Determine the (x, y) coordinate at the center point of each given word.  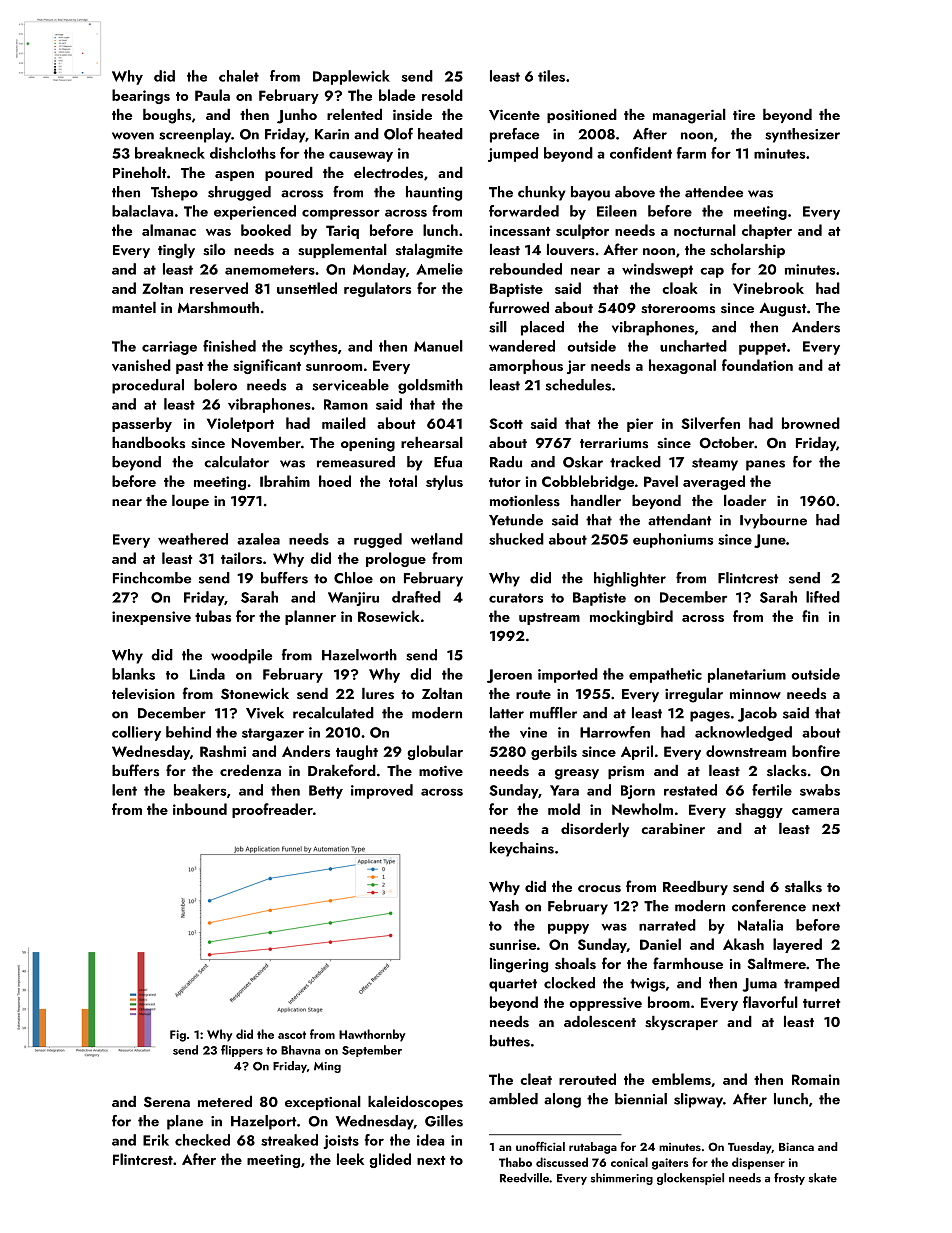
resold (442, 95)
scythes (313, 347)
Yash (504, 906)
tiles (551, 76)
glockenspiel (690, 1179)
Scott (506, 423)
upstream (549, 619)
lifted (823, 597)
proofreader (272, 810)
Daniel (660, 944)
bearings (141, 96)
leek (350, 1159)
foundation (757, 365)
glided (390, 1160)
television (143, 694)
